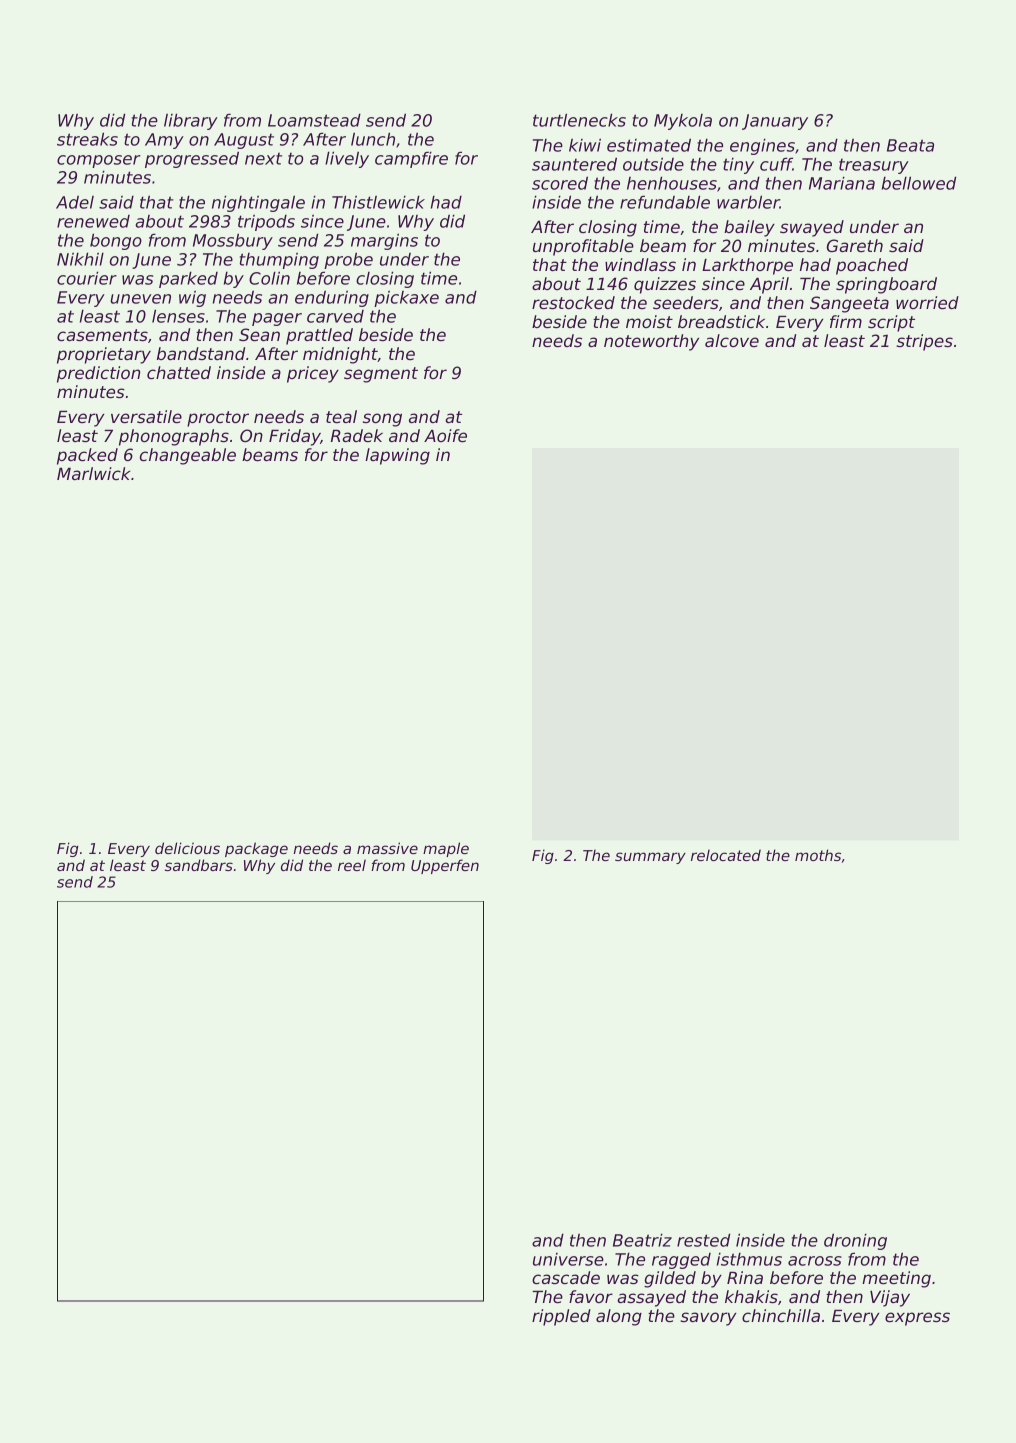 Image resolution: width=1016 pixels, height=1443 pixels. Describe the element at coordinates (187, 848) in the document. I see `delicious` at that location.
